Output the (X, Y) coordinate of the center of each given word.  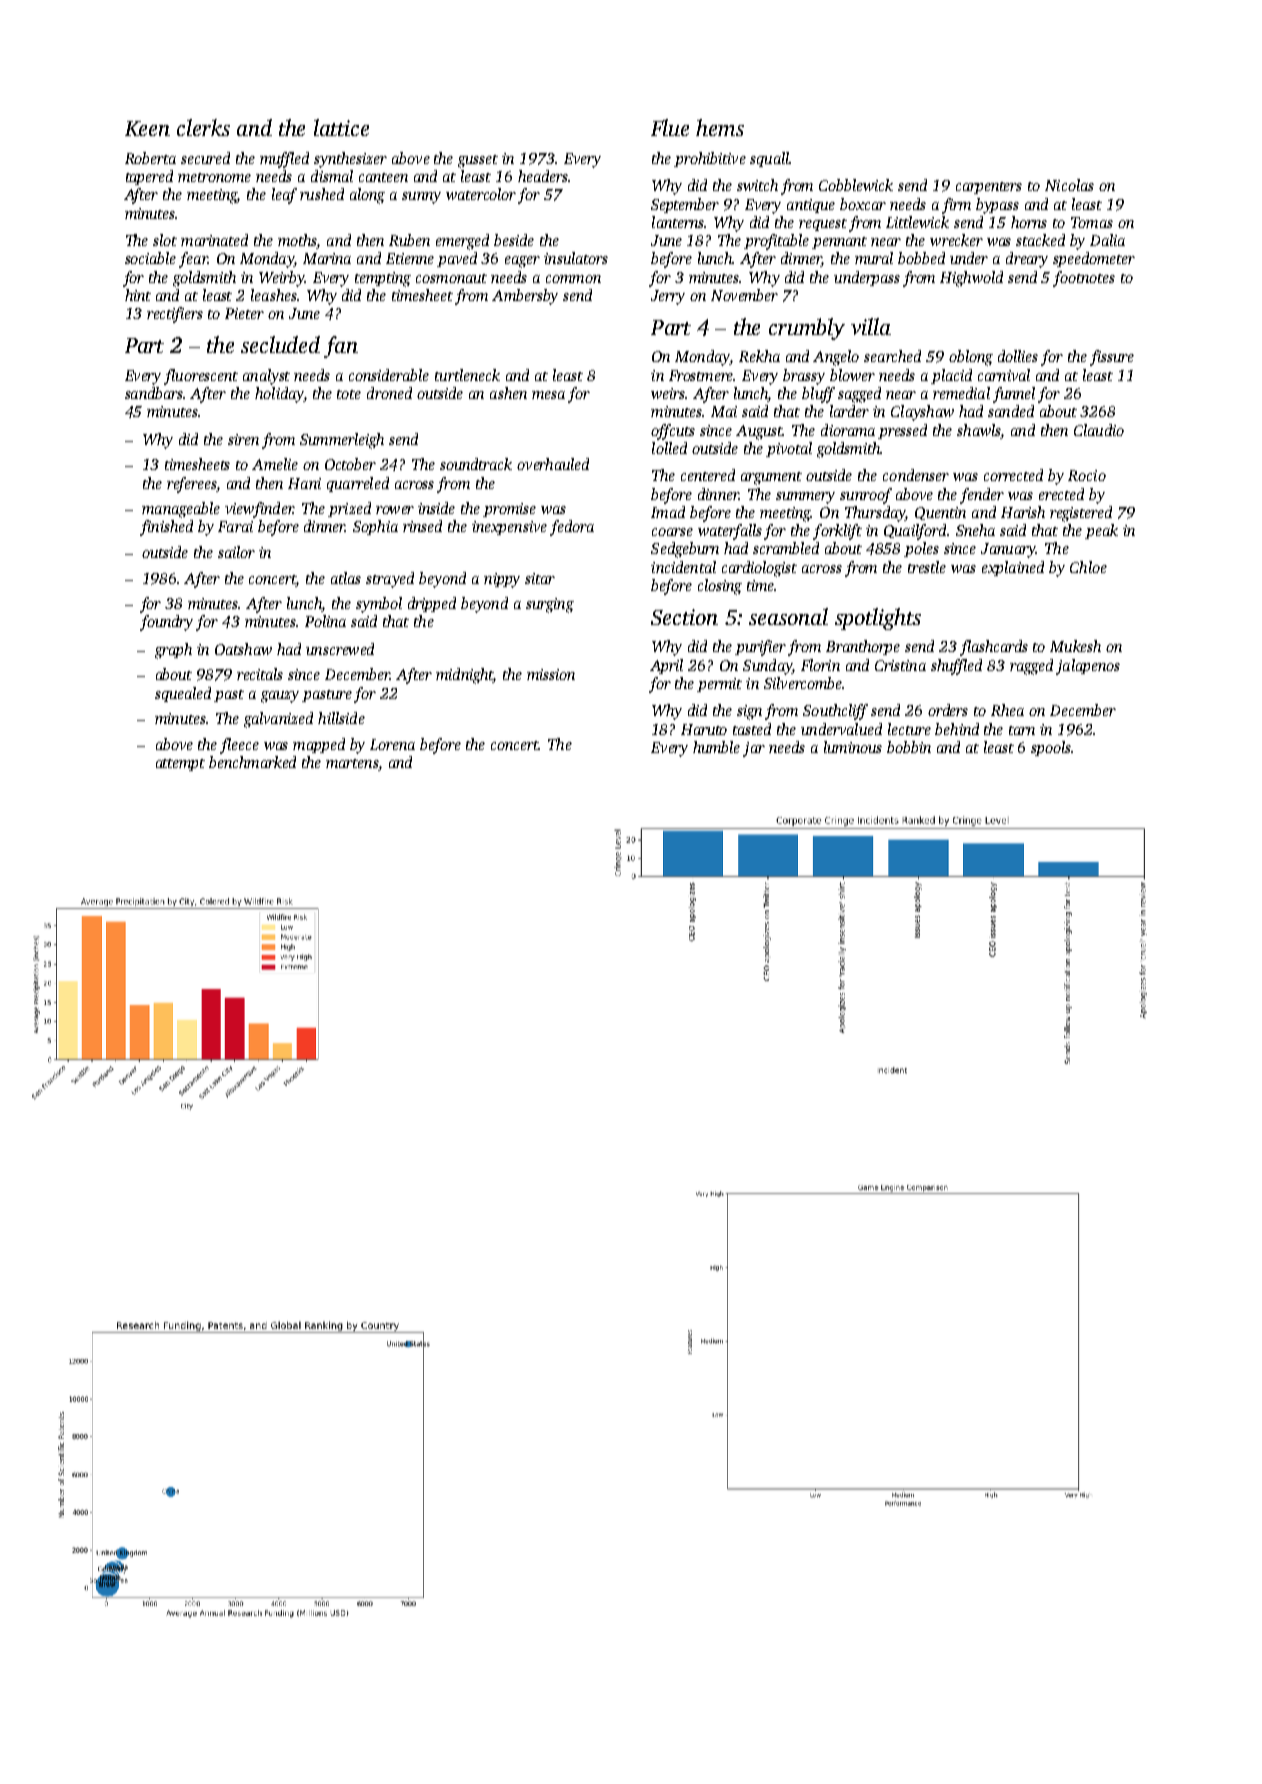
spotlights (878, 619)
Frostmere (701, 375)
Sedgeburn (685, 550)
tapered (149, 177)
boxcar (863, 204)
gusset (478, 161)
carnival (1004, 375)
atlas (346, 578)
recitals (260, 674)
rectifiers (175, 315)
